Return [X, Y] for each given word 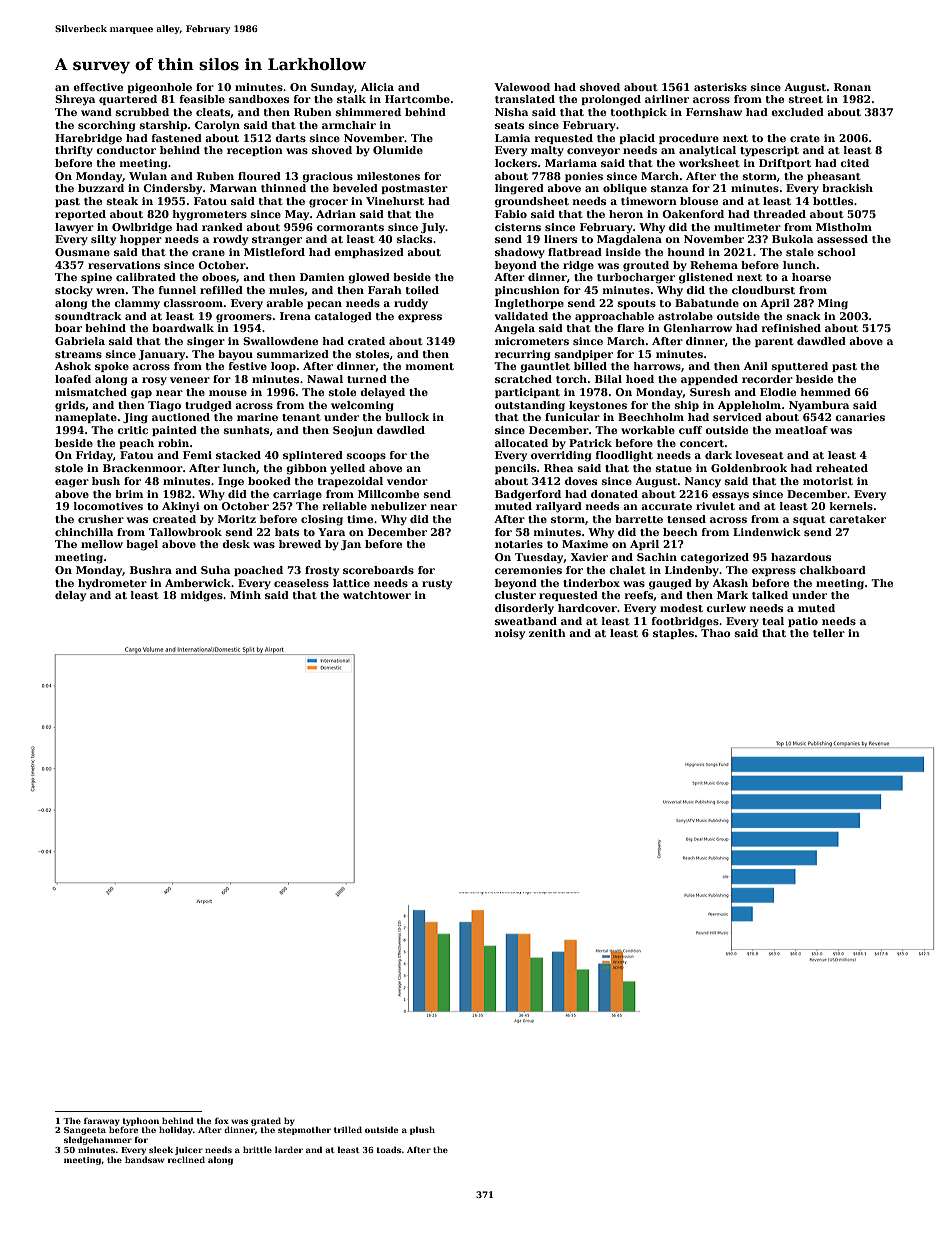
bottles [833, 201]
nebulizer [399, 506]
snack [804, 316]
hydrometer [112, 584]
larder [289, 1149]
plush [422, 1130]
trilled [348, 1129]
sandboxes [259, 99]
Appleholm [749, 406]
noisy [510, 634]
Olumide [398, 150]
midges [202, 596]
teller [829, 633]
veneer [190, 380]
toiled [422, 290]
